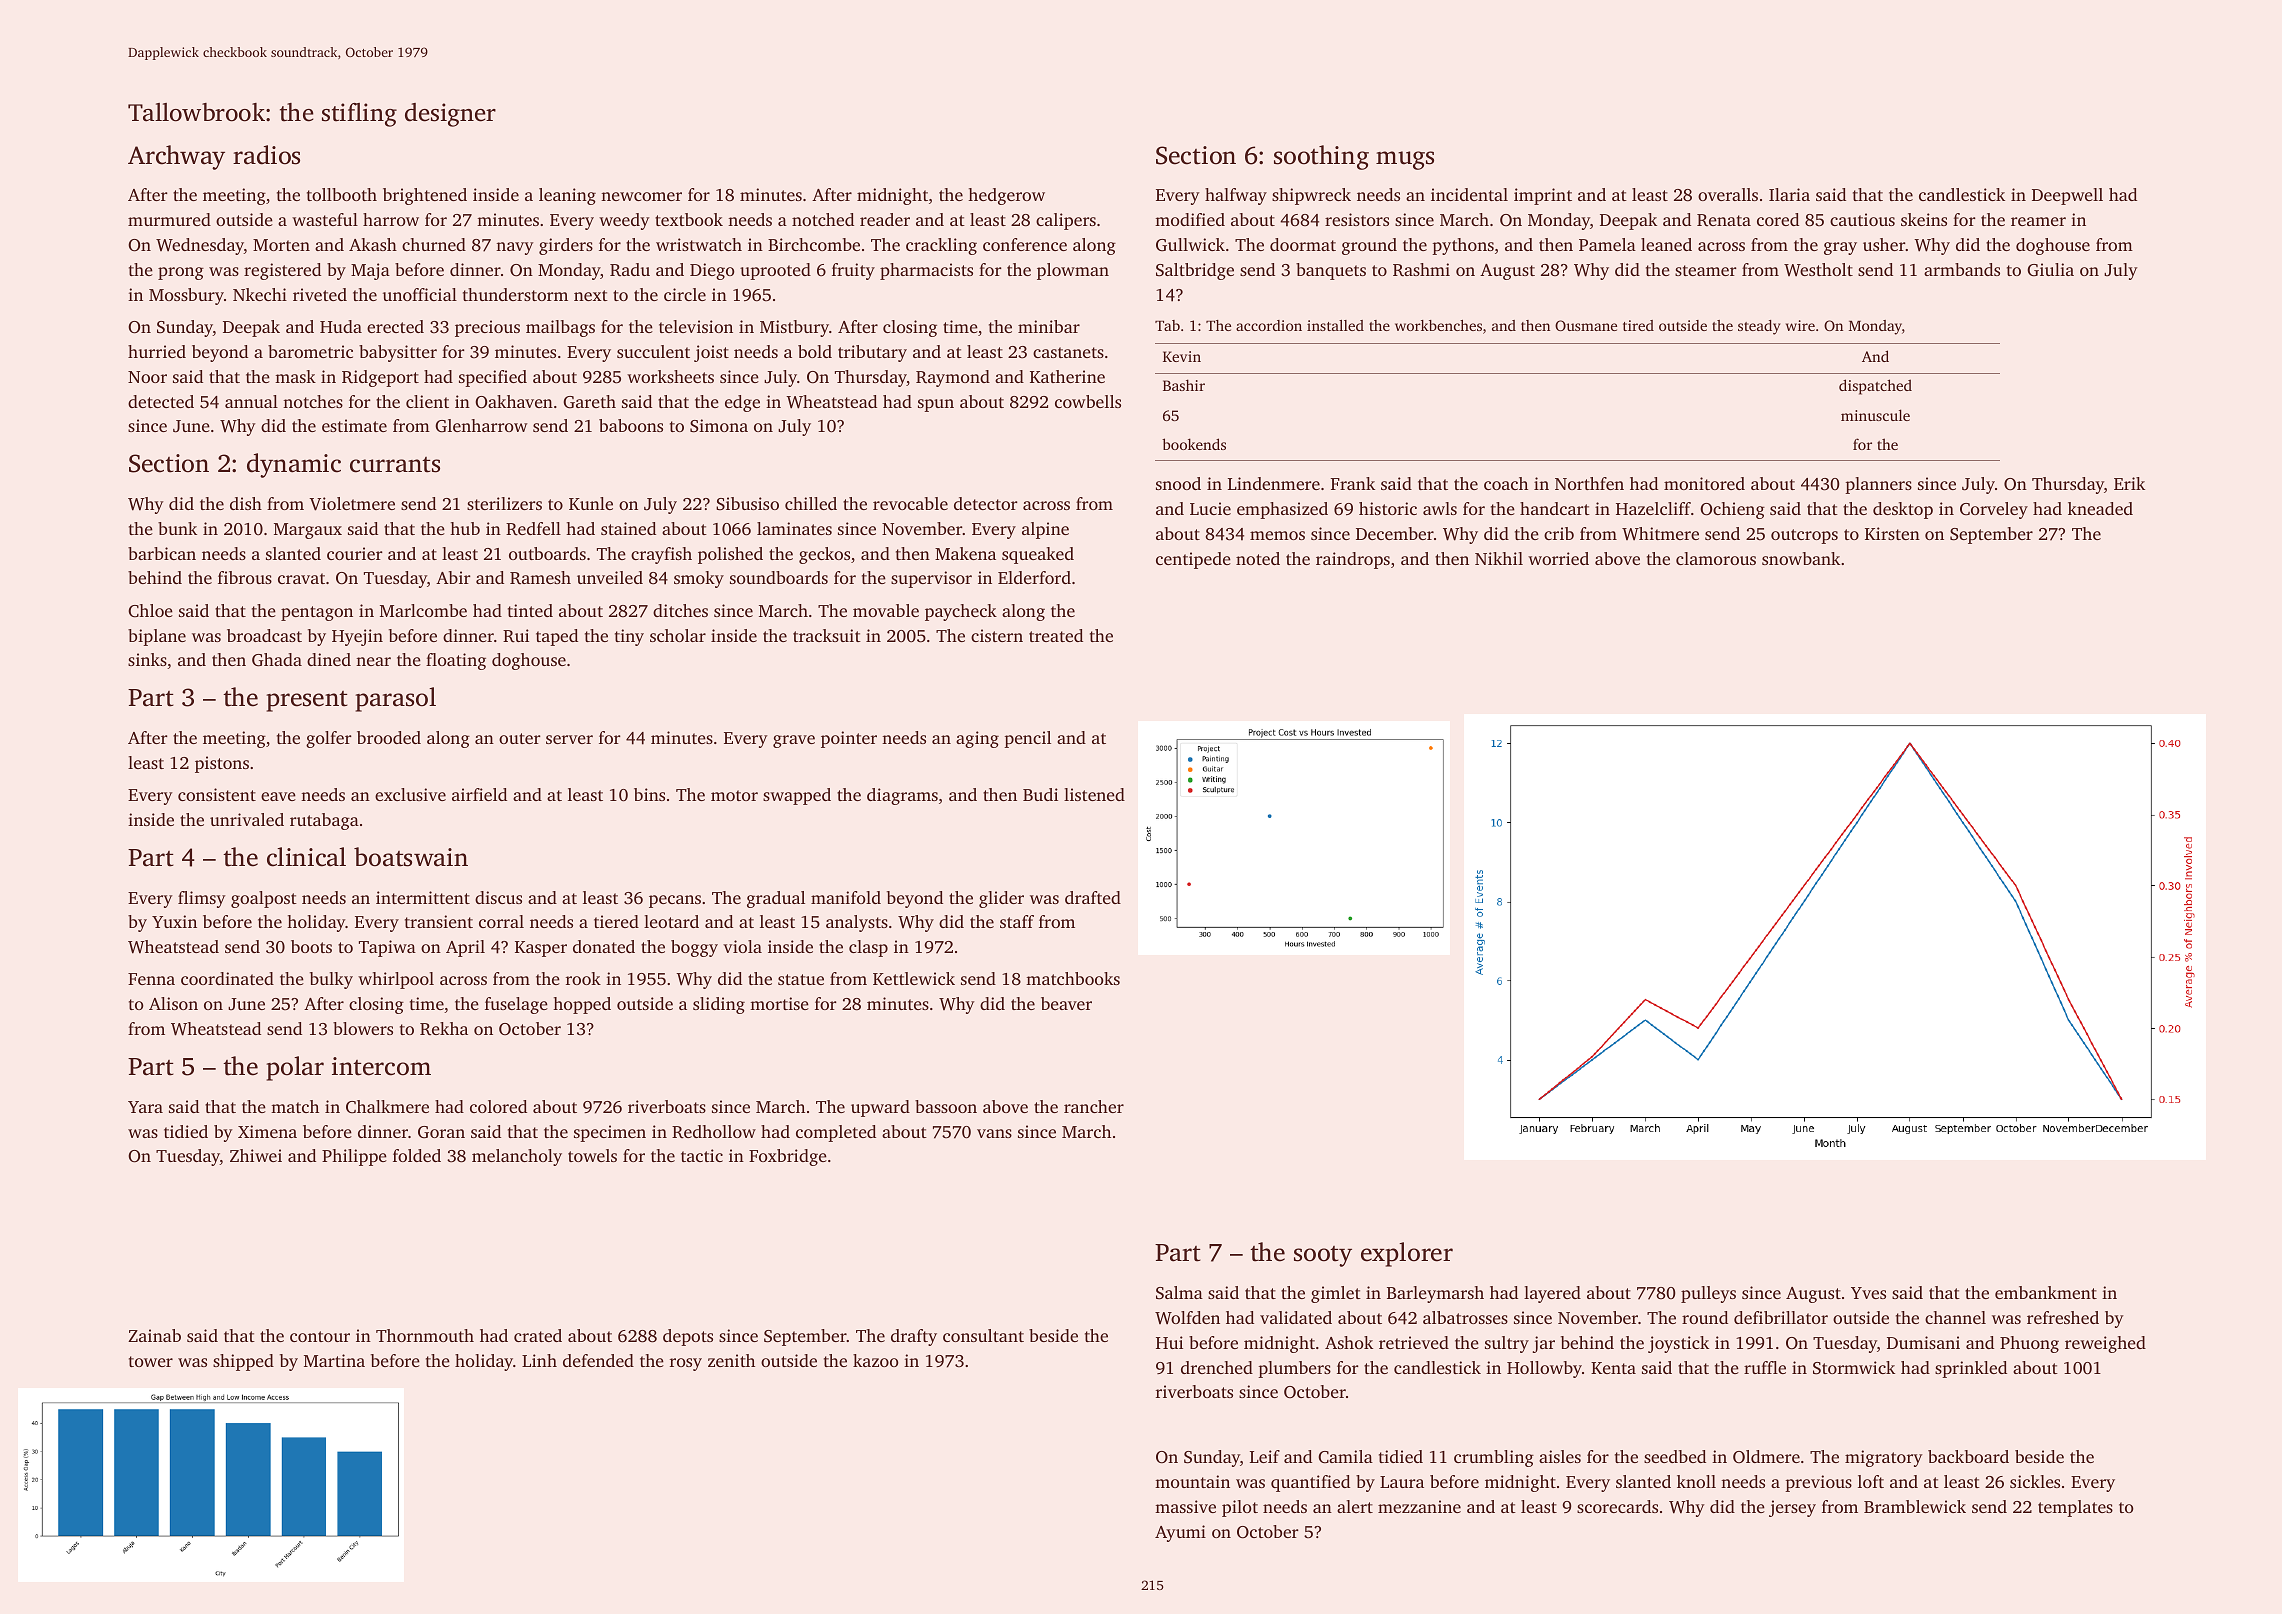 This page has height=1614, width=2282. Describe the element at coordinates (1868, 1293) in the page. I see `Yves` at that location.
